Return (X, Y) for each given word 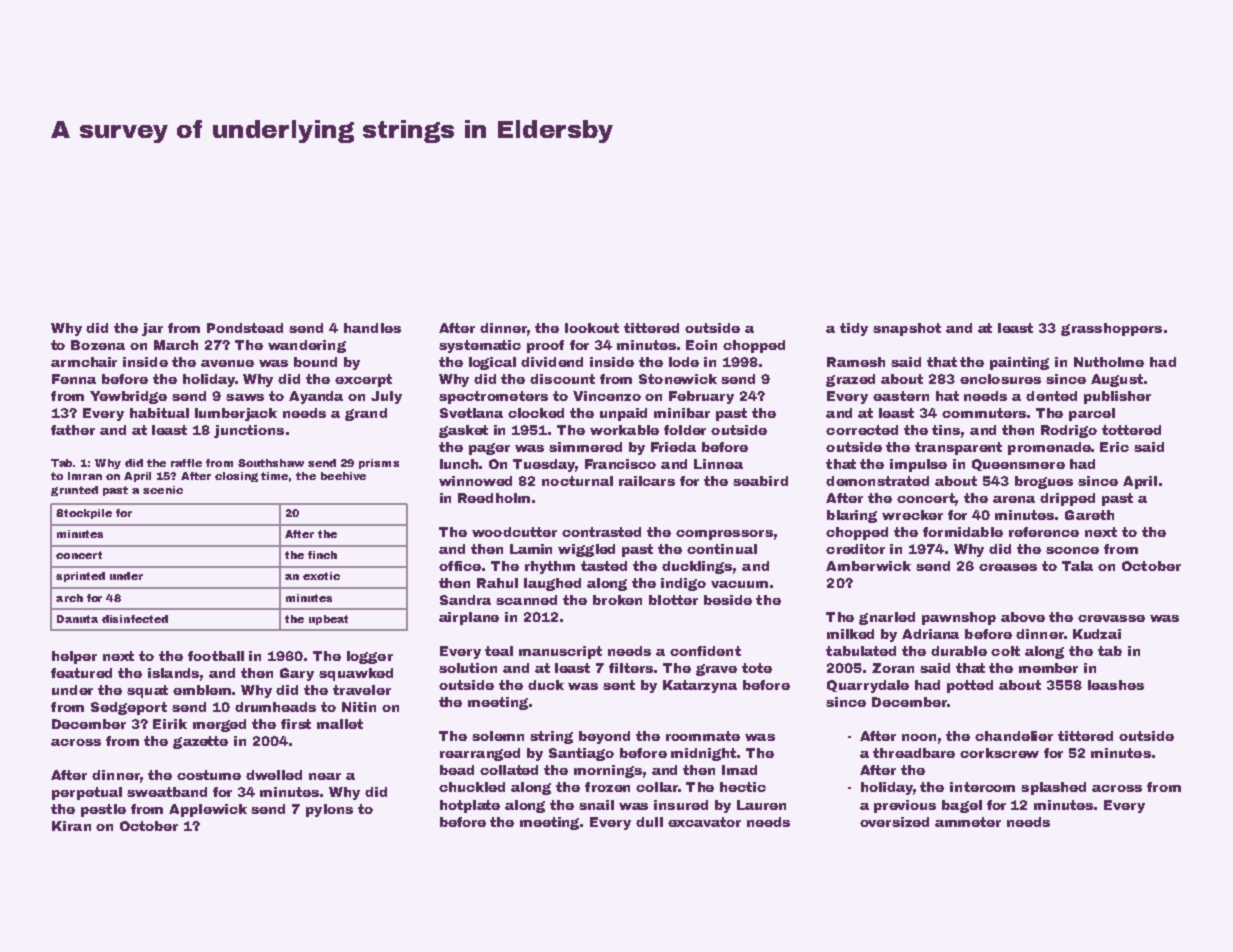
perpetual (87, 793)
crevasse (1111, 618)
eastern (901, 396)
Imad (739, 770)
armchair (84, 362)
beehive (343, 476)
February (701, 397)
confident (705, 651)
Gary (297, 674)
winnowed (475, 481)
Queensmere (1018, 465)
